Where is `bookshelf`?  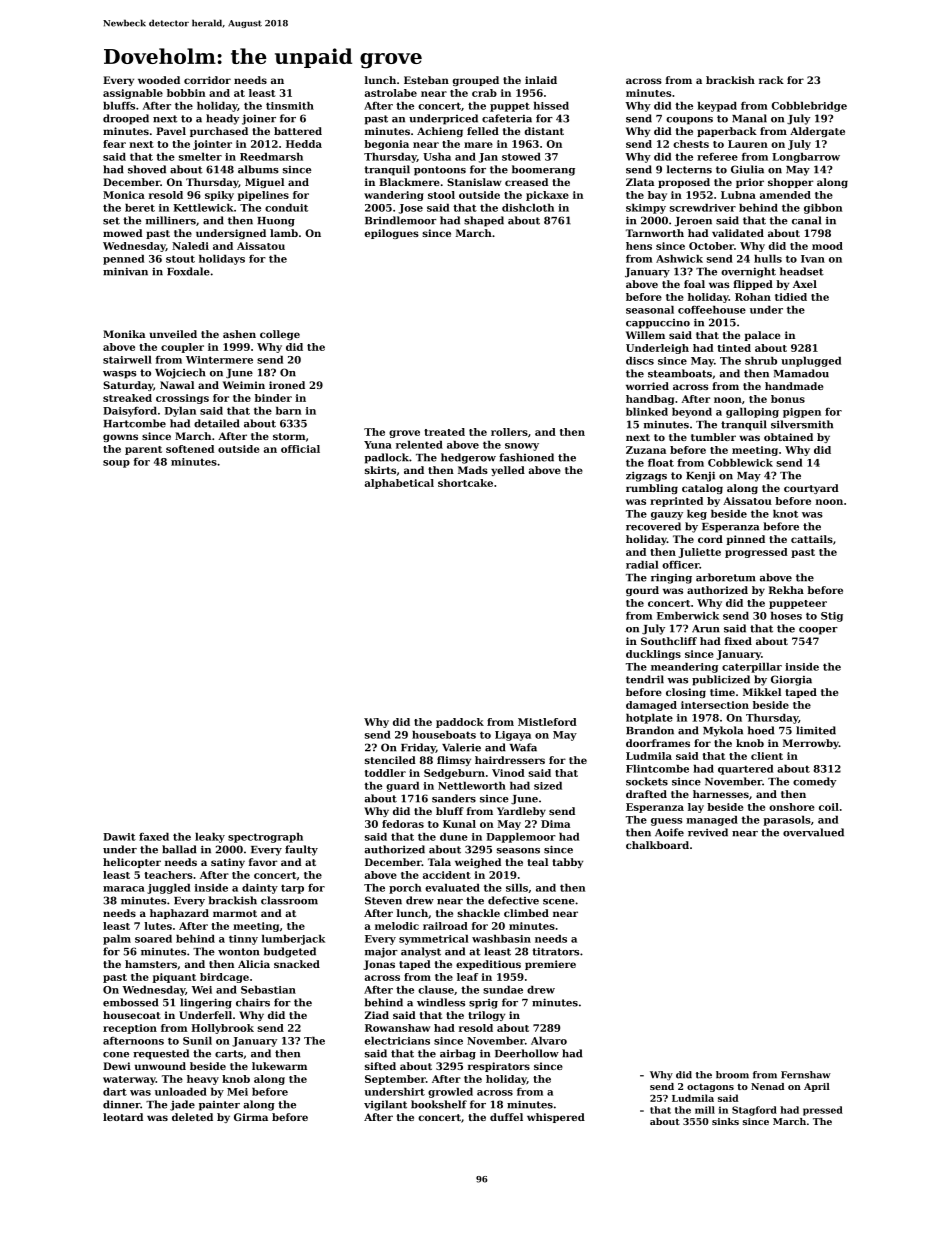 bookshelf is located at coordinates (439, 1104).
